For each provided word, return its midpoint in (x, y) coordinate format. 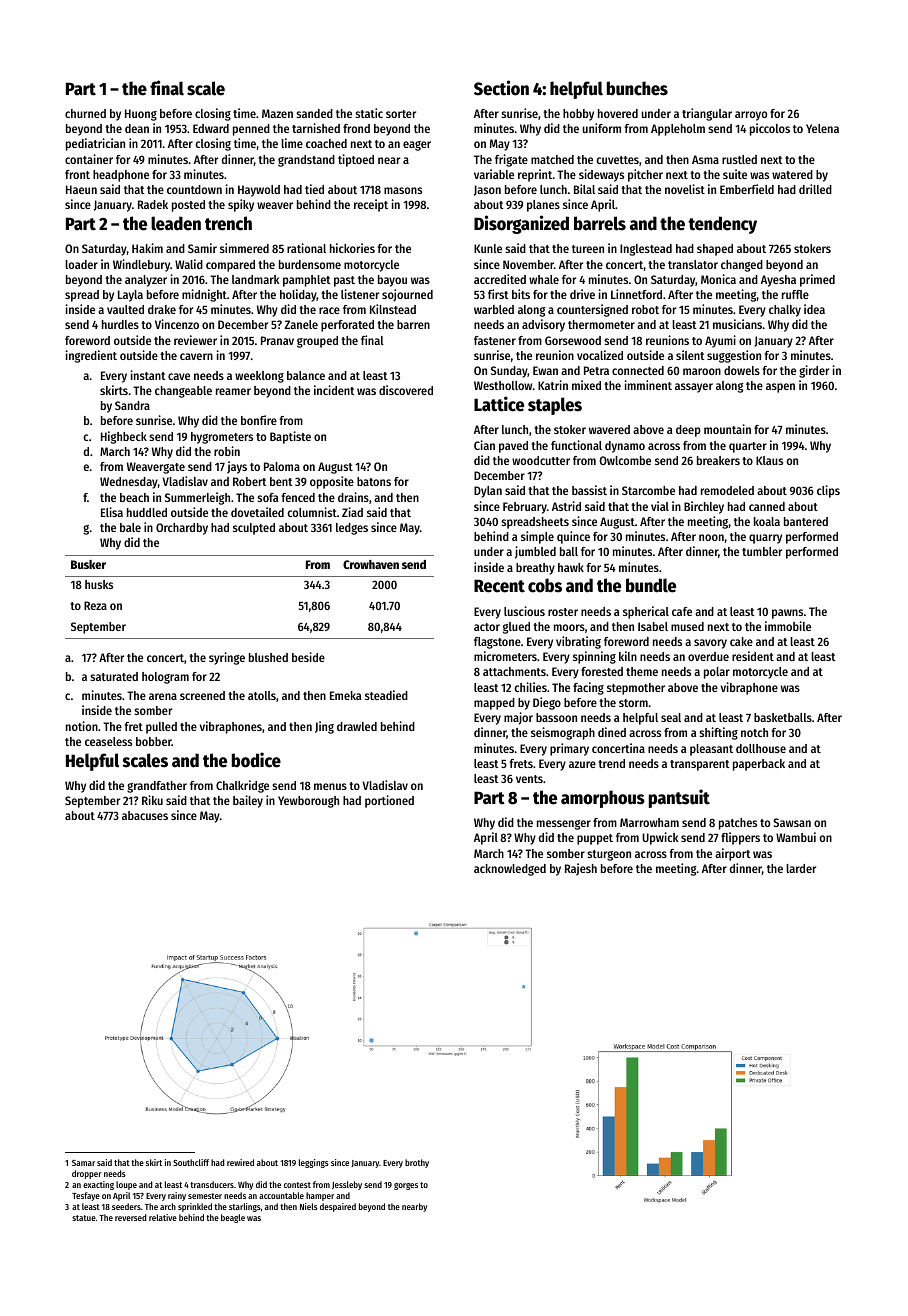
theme (642, 671)
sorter (401, 114)
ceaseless (108, 741)
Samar (83, 1163)
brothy (417, 1163)
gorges (406, 1186)
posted (188, 206)
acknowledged (510, 870)
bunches (637, 88)
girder (814, 371)
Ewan (545, 370)
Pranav (277, 340)
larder (801, 868)
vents (529, 779)
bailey (248, 801)
